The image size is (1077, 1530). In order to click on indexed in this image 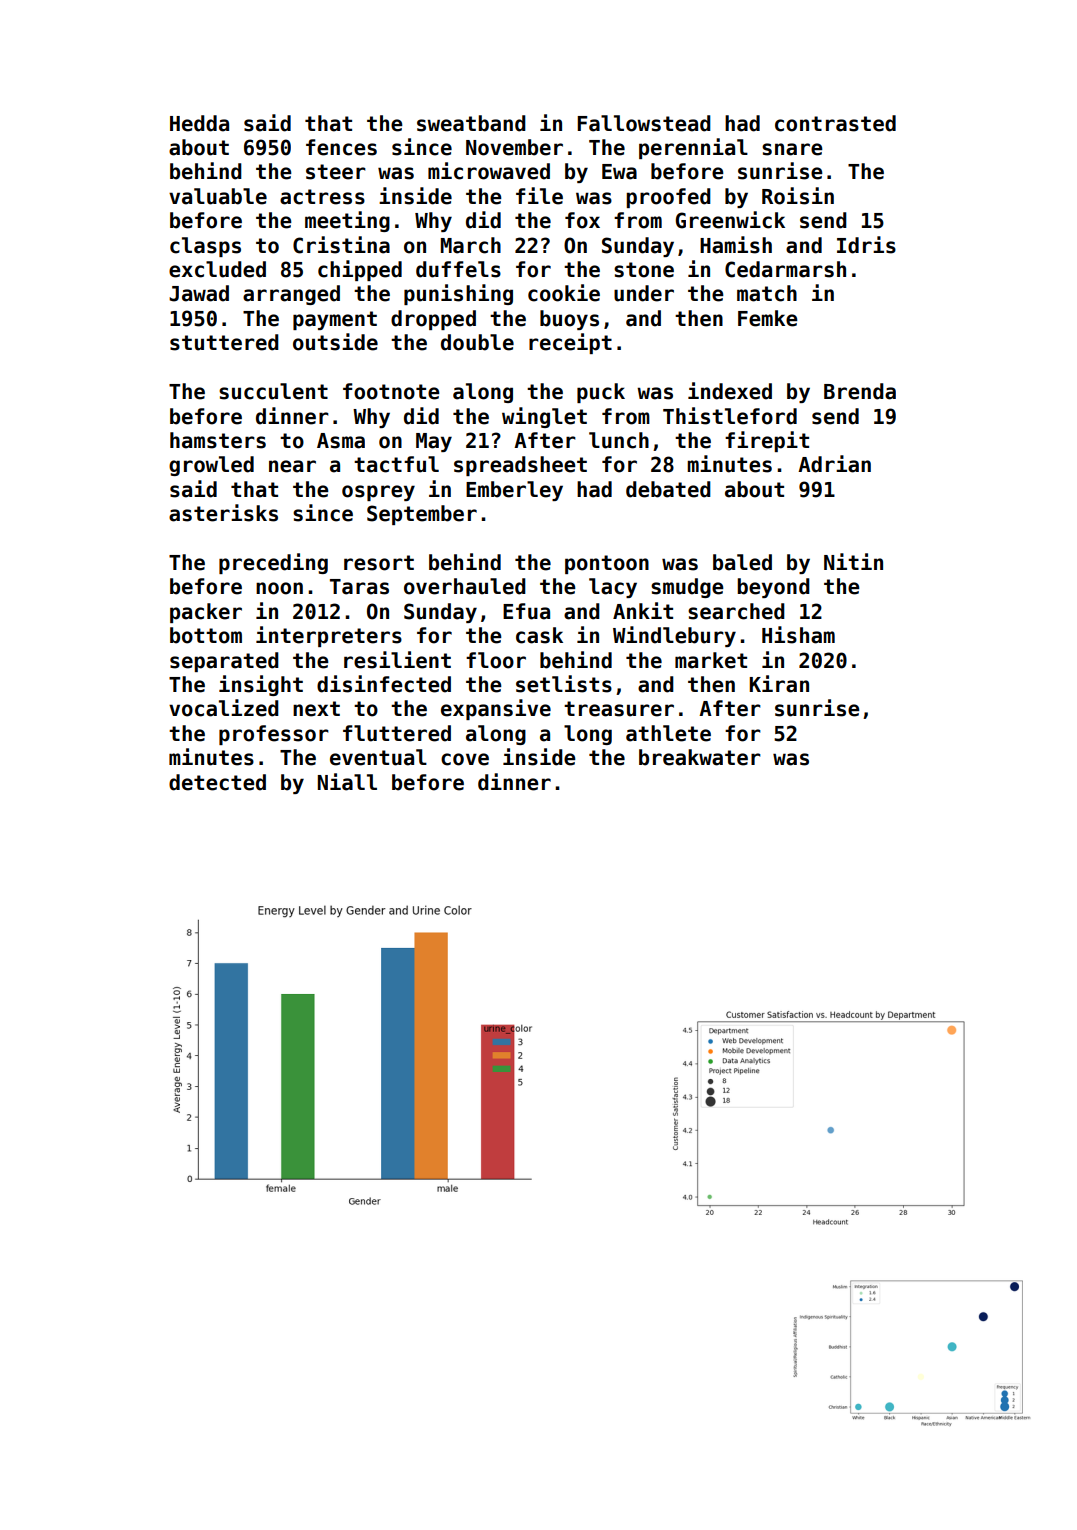, I will do `click(730, 391)`.
